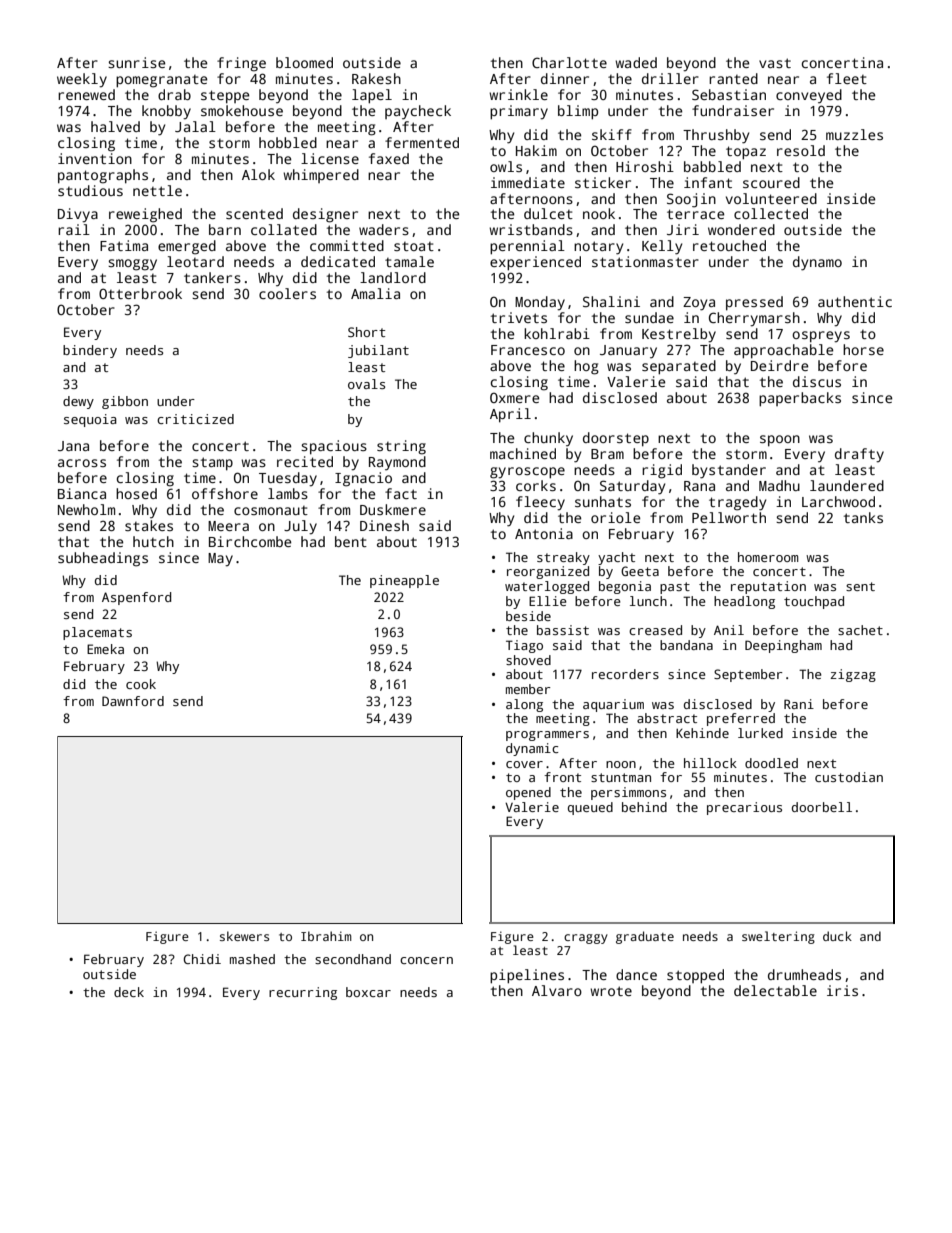 The image size is (952, 1233). I want to click on opened, so click(528, 793).
